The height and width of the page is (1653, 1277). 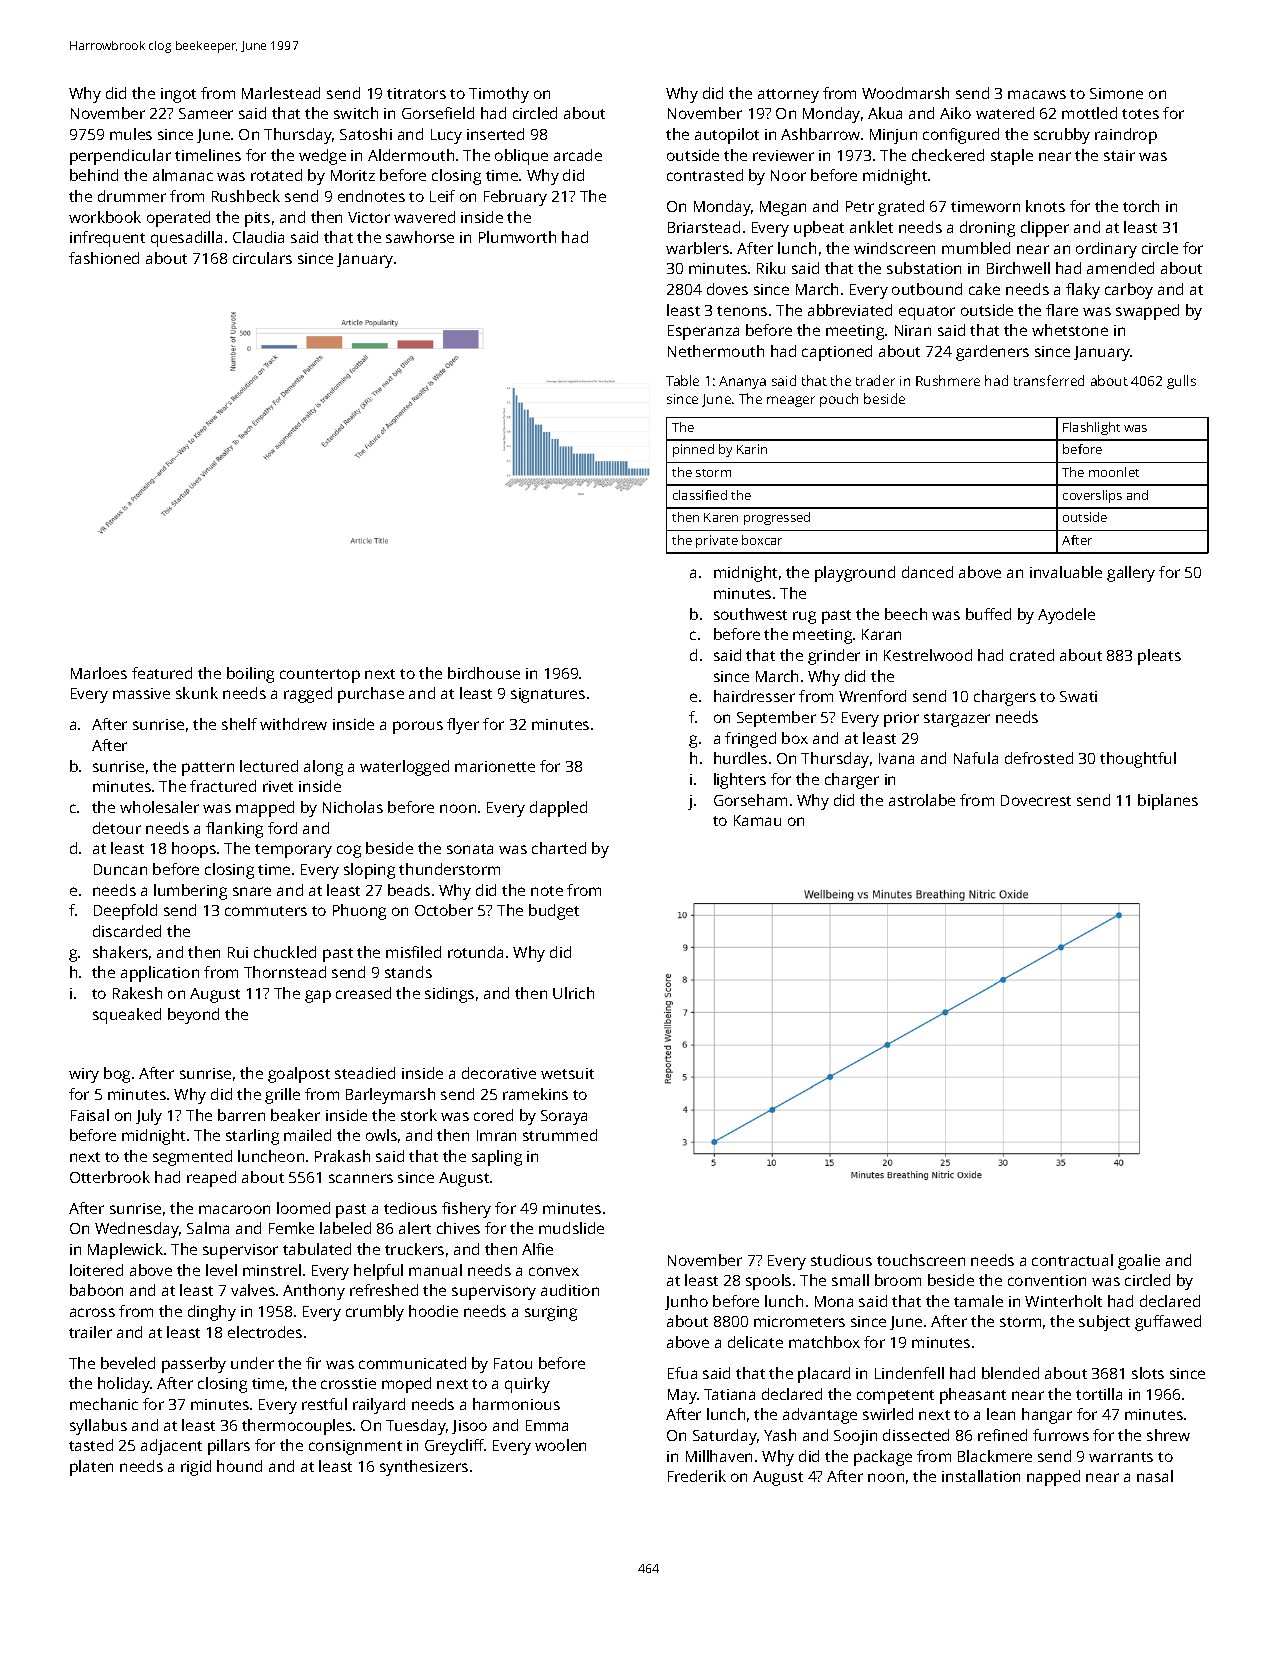 What do you see at coordinates (727, 289) in the page?
I see `doves` at bounding box center [727, 289].
